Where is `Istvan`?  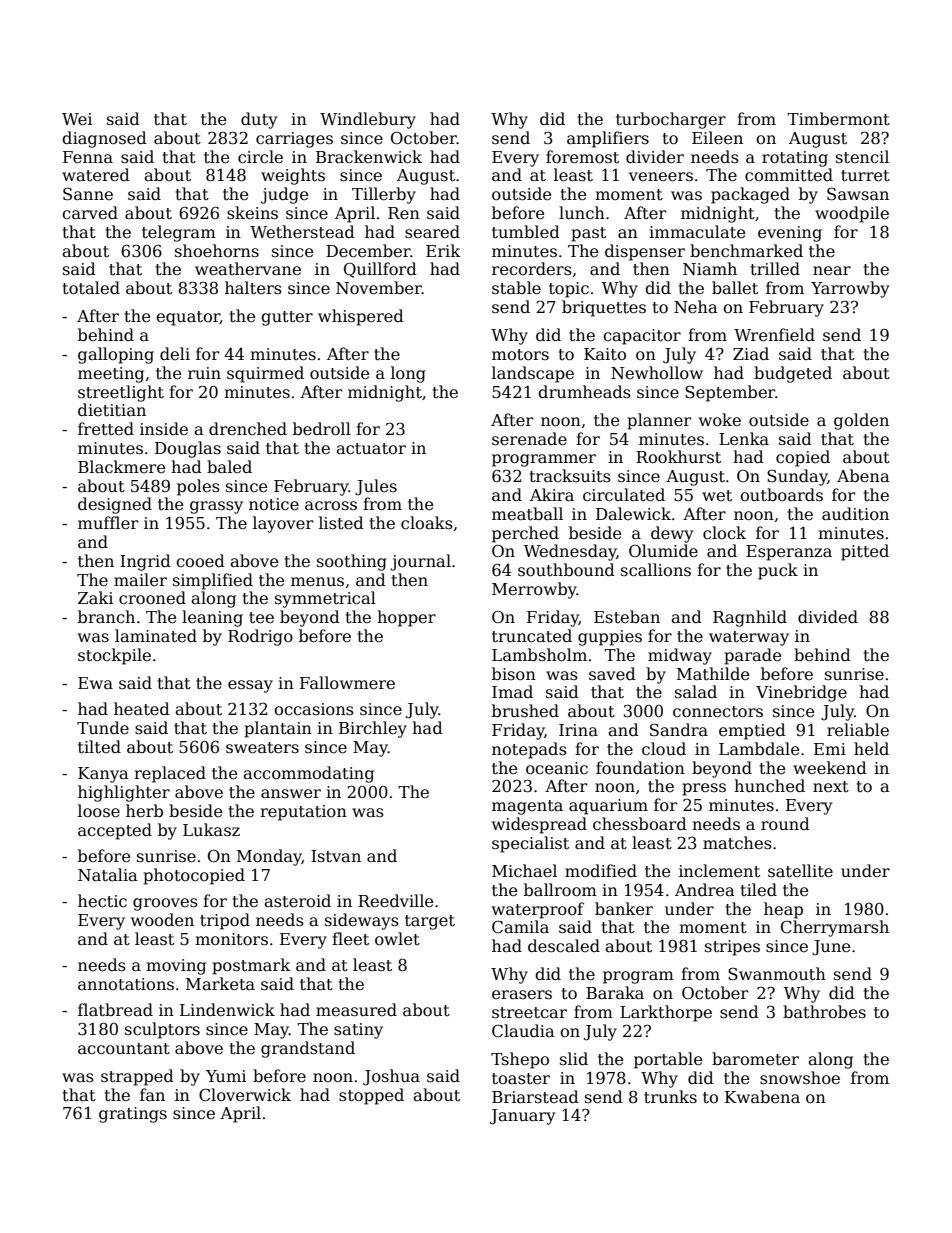
Istvan is located at coordinates (336, 856).
